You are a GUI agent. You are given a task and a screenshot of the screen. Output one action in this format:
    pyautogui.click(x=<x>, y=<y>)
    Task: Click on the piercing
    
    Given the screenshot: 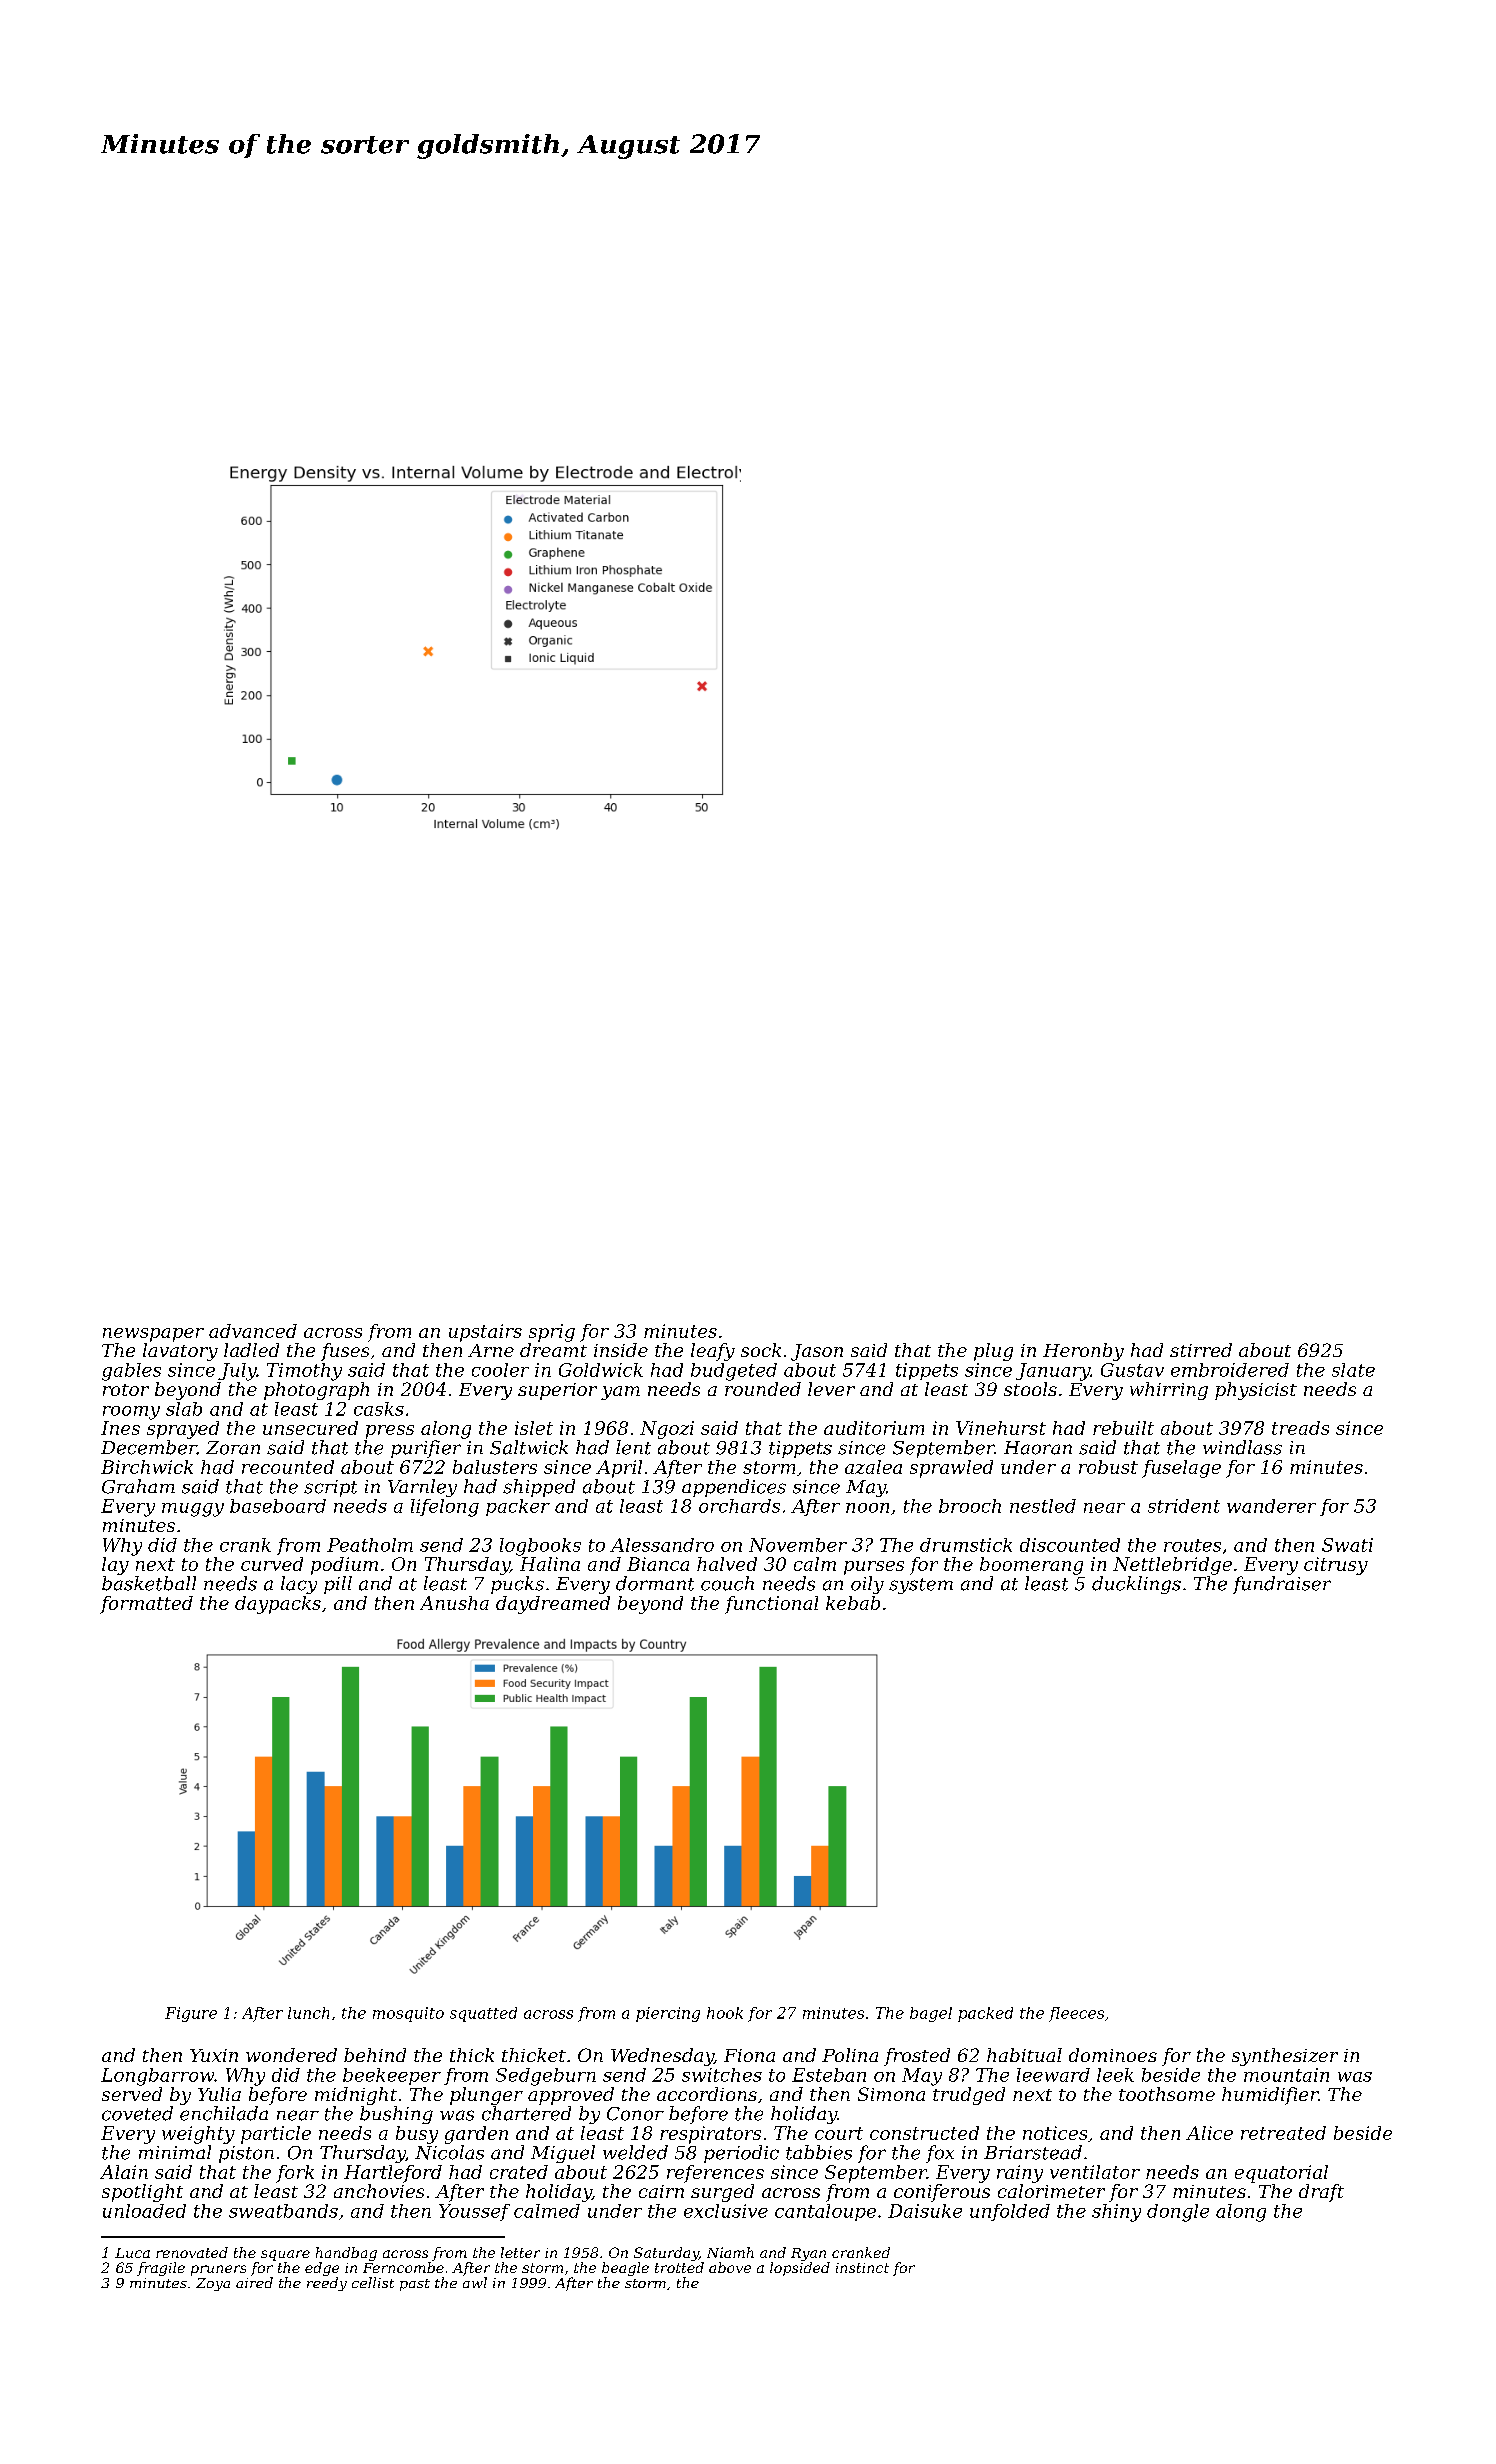 What is the action you would take?
    pyautogui.click(x=668, y=2014)
